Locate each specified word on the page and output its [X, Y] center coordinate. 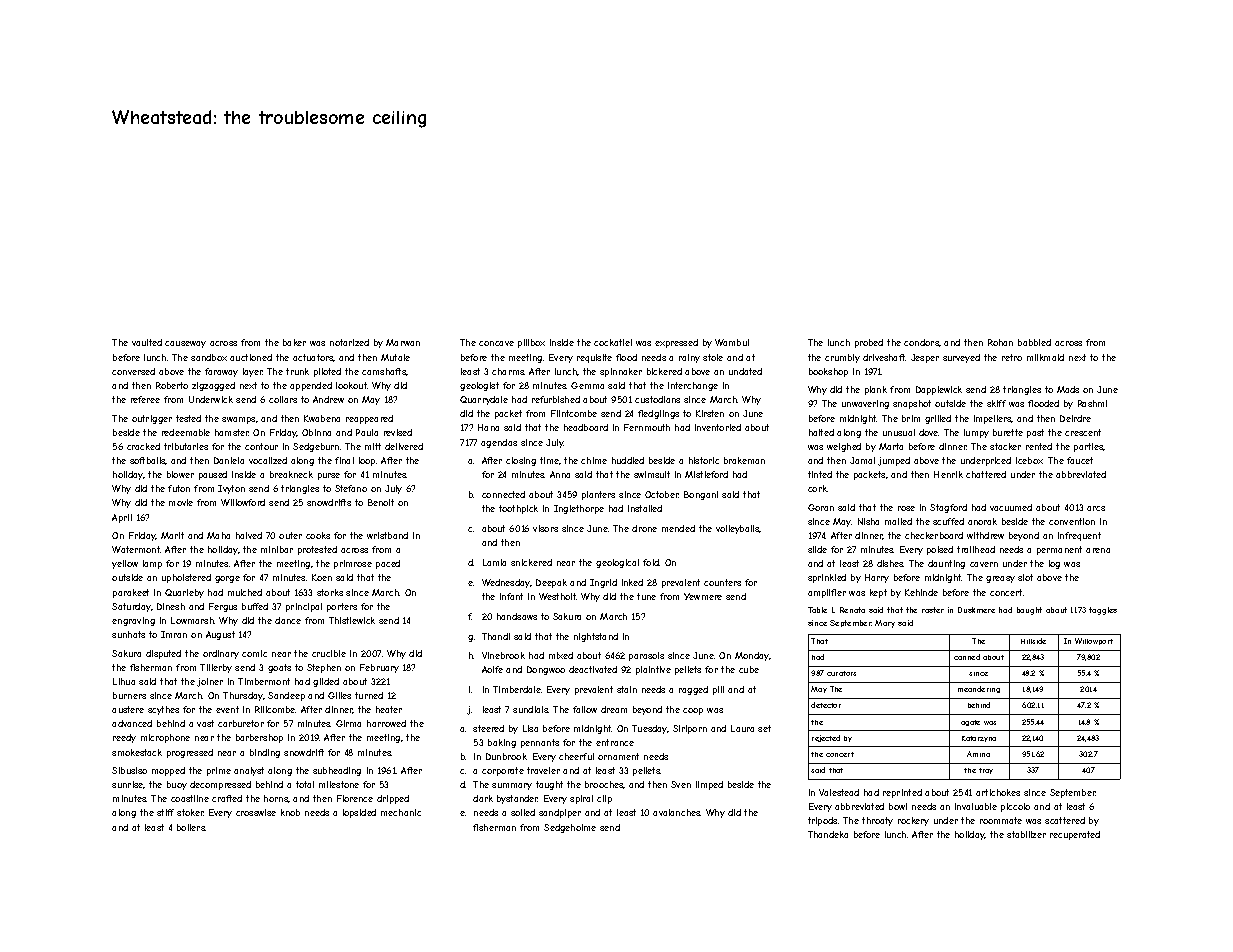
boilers [191, 827]
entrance [615, 742]
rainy [689, 358]
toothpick [518, 509]
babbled [1034, 342]
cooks [318, 535]
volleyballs [738, 529]
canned [967, 657]
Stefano [351, 488]
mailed [898, 521]
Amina [978, 754]
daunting [946, 564]
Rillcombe [275, 709]
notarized [349, 342]
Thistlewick [352, 620]
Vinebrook [503, 655]
